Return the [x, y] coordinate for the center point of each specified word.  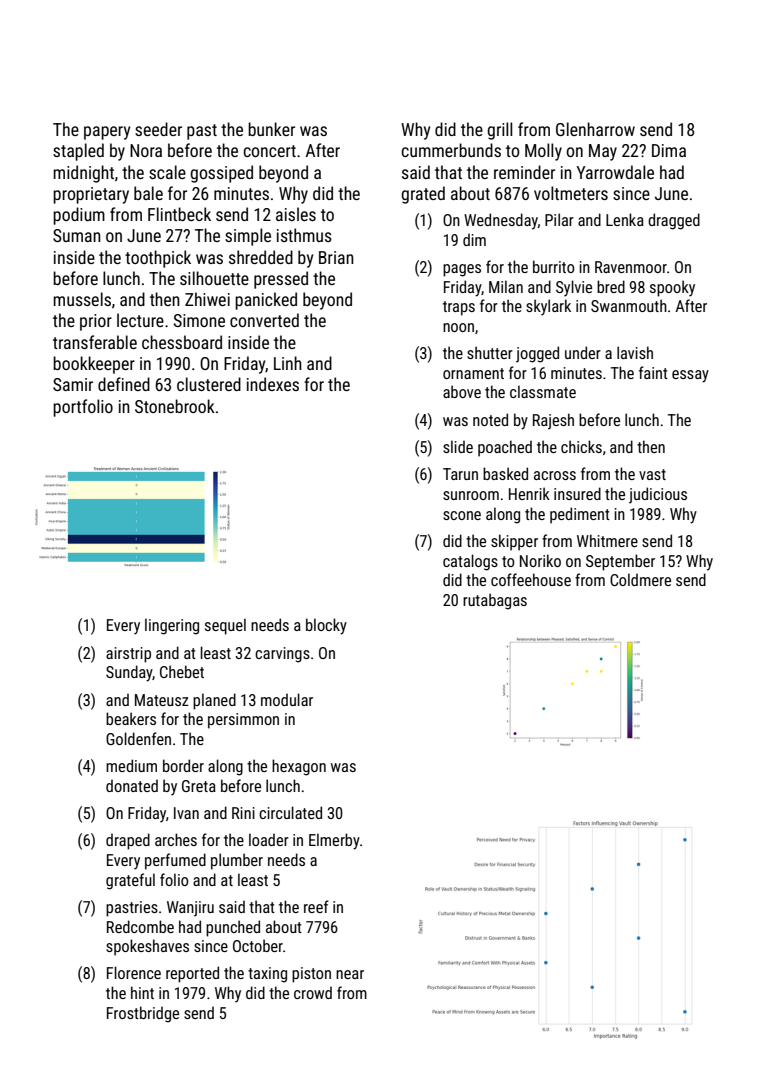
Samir [73, 384]
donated [132, 785]
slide [458, 446]
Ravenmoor [631, 267]
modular [287, 699]
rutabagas [495, 601]
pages [462, 270]
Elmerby [334, 841]
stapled [78, 152]
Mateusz [162, 700]
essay [690, 376]
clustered [209, 384]
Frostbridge [143, 1014]
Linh [288, 363]
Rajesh [553, 421]
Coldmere [640, 579]
